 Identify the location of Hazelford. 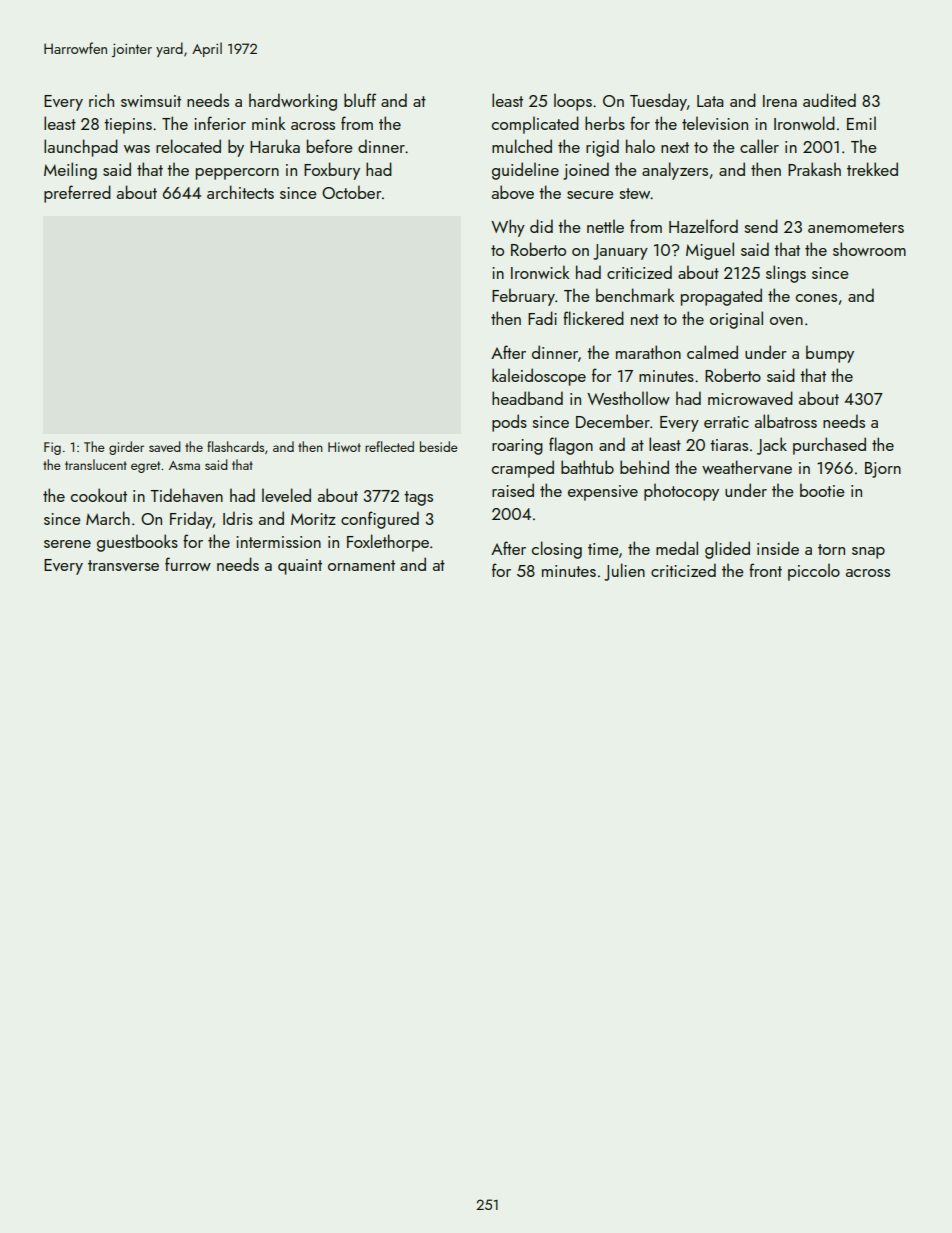
(703, 226).
